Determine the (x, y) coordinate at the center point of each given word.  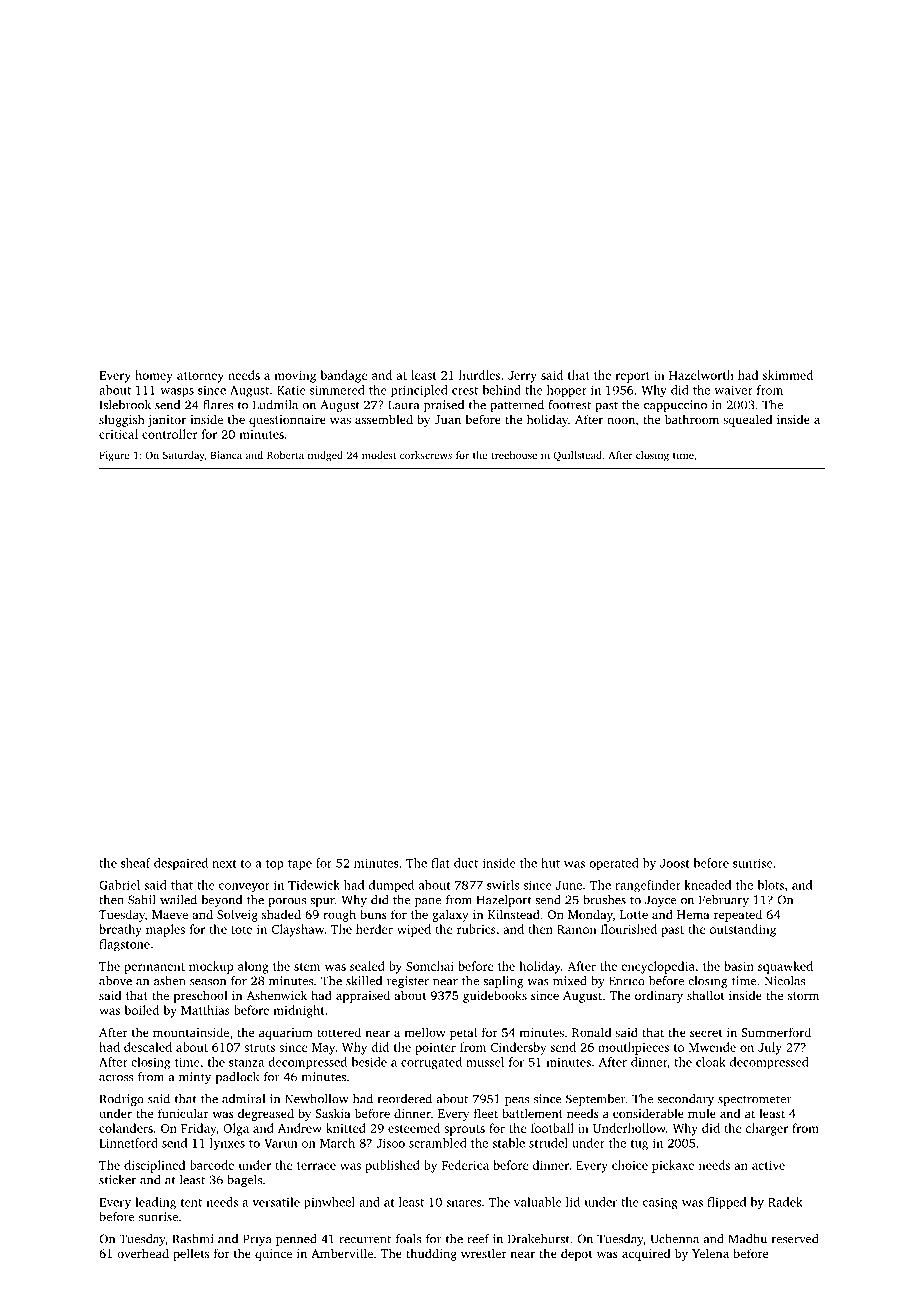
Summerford (776, 1032)
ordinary (659, 996)
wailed (178, 900)
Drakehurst (539, 1239)
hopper (567, 391)
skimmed (788, 375)
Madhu (748, 1239)
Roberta (285, 455)
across (116, 1078)
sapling (503, 982)
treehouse (514, 455)
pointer (435, 1049)
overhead (143, 1253)
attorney (200, 377)
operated (614, 864)
